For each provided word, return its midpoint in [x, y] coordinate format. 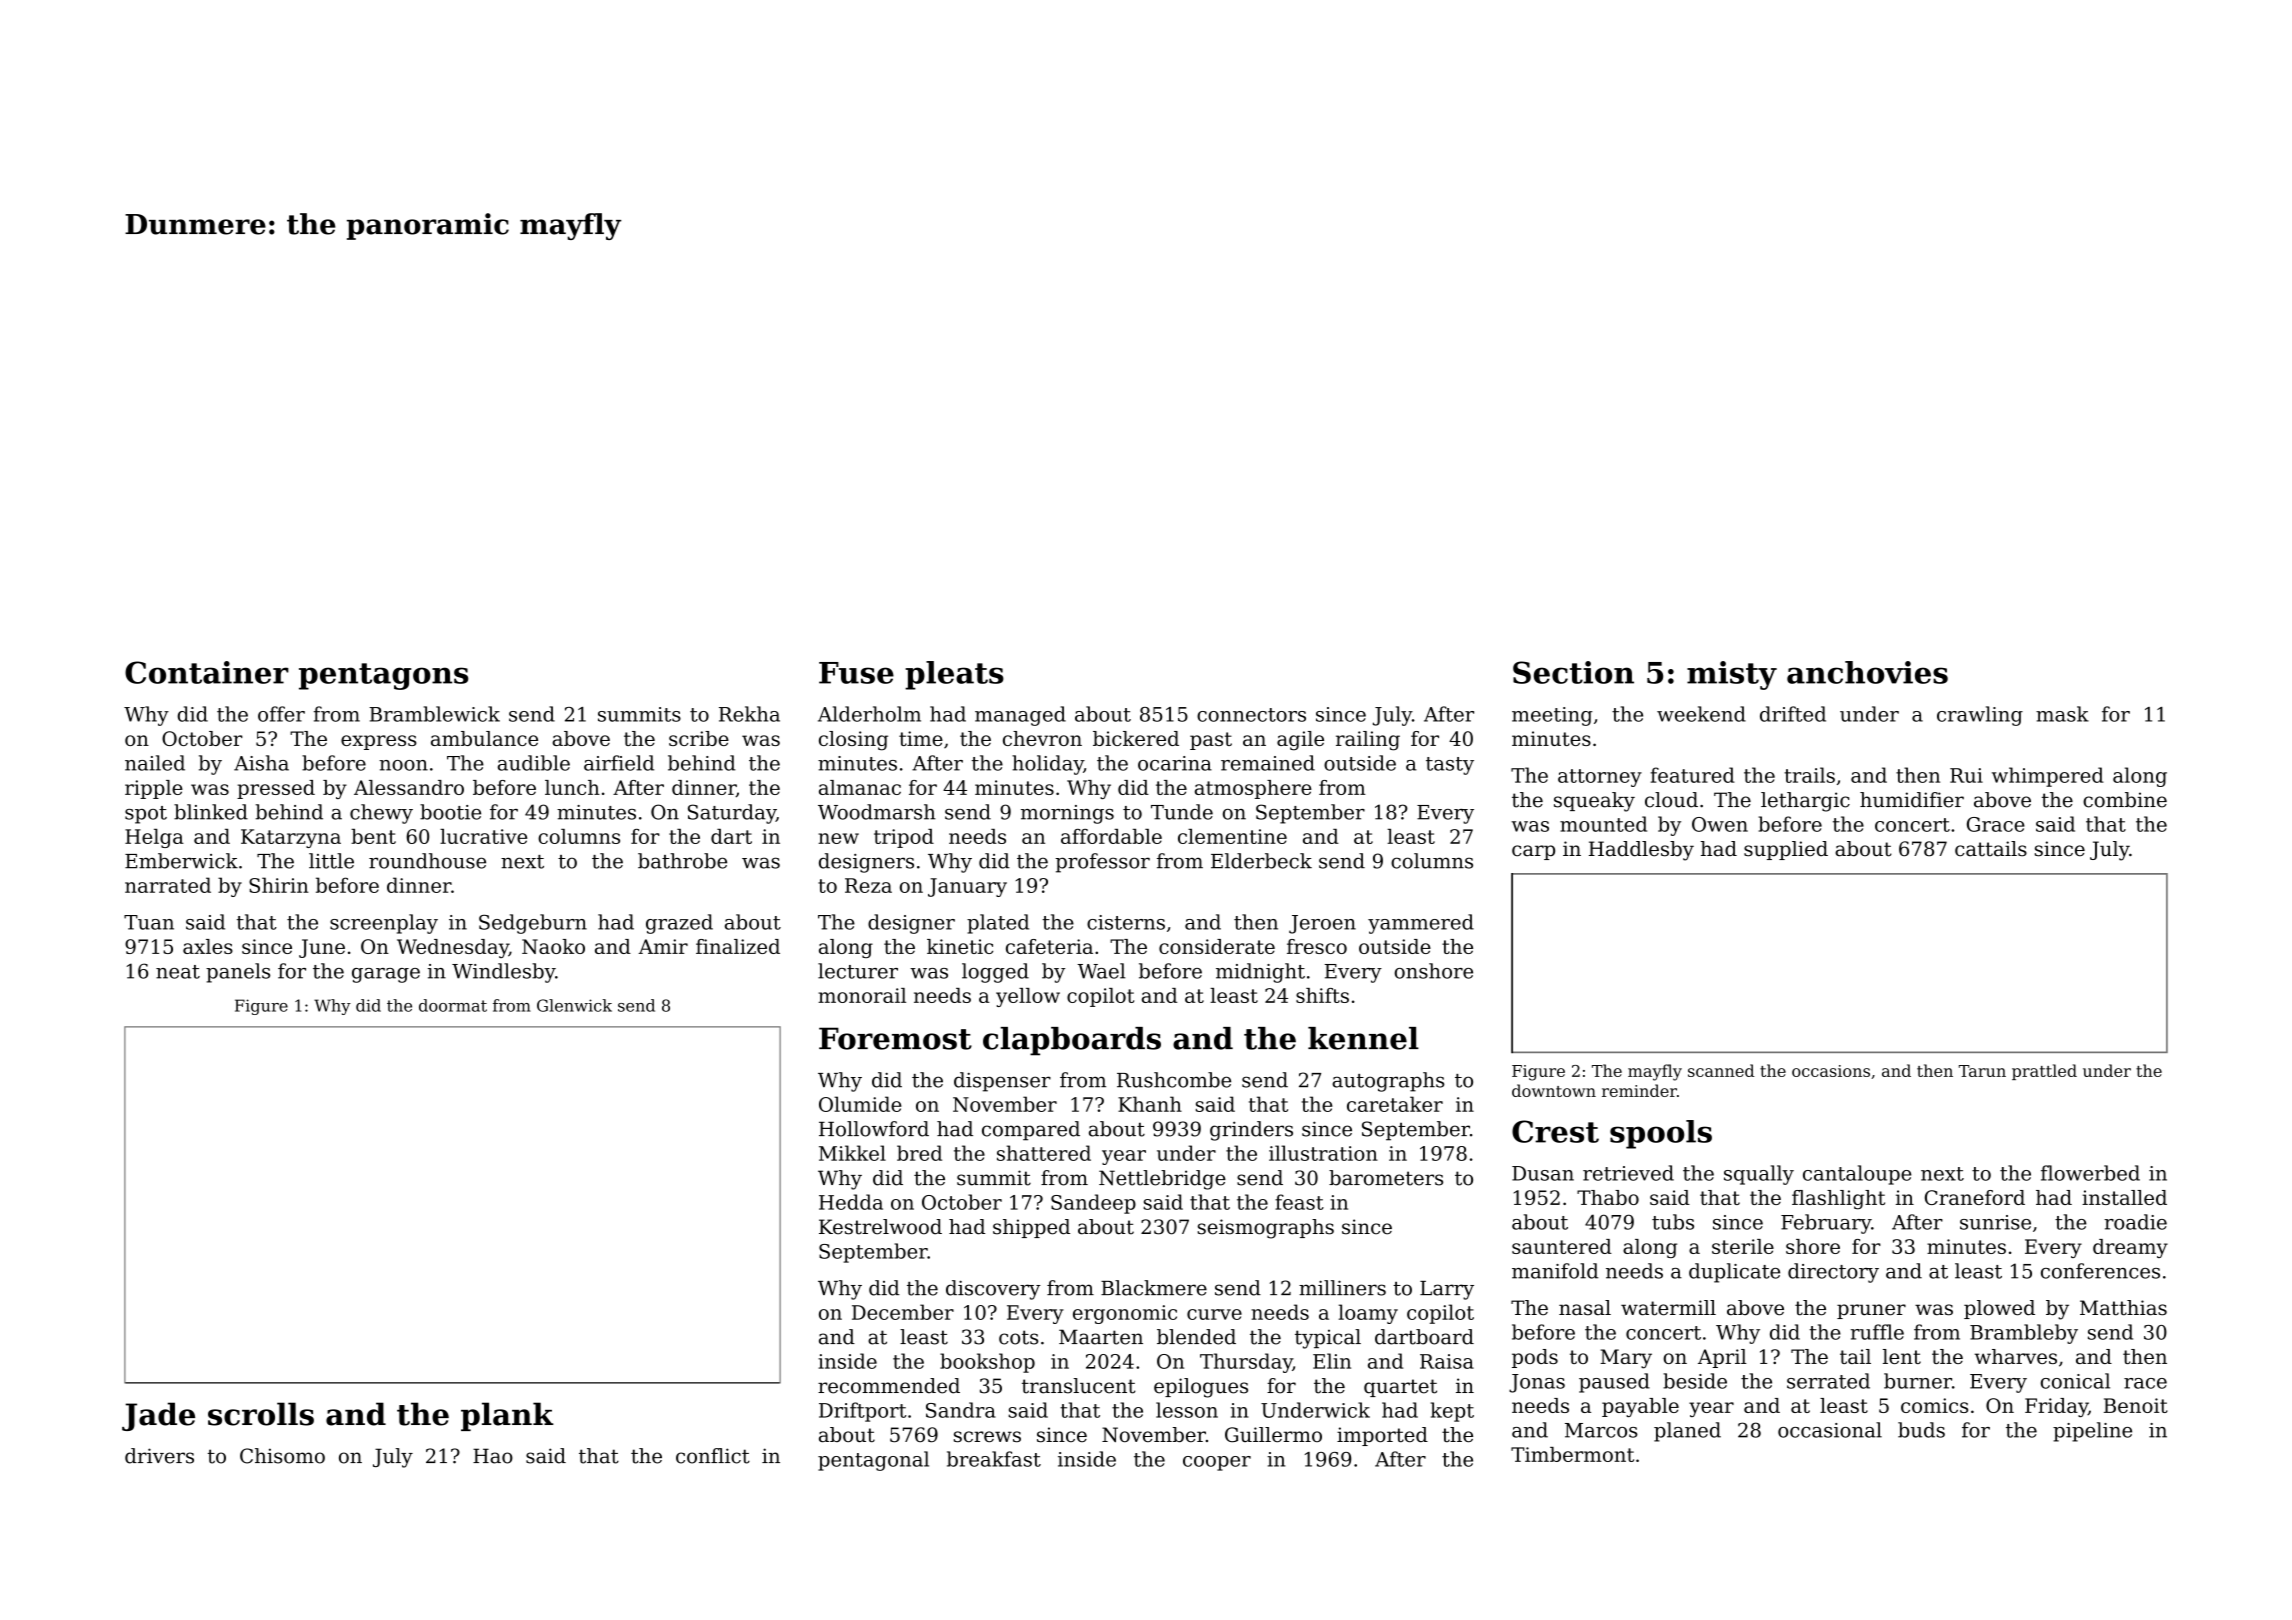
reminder [1639, 1090]
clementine [1232, 836]
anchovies [1867, 672]
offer [281, 714]
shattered [1044, 1153]
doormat [453, 1005]
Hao [493, 1456]
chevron [1042, 738]
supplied [1786, 850]
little [331, 861]
